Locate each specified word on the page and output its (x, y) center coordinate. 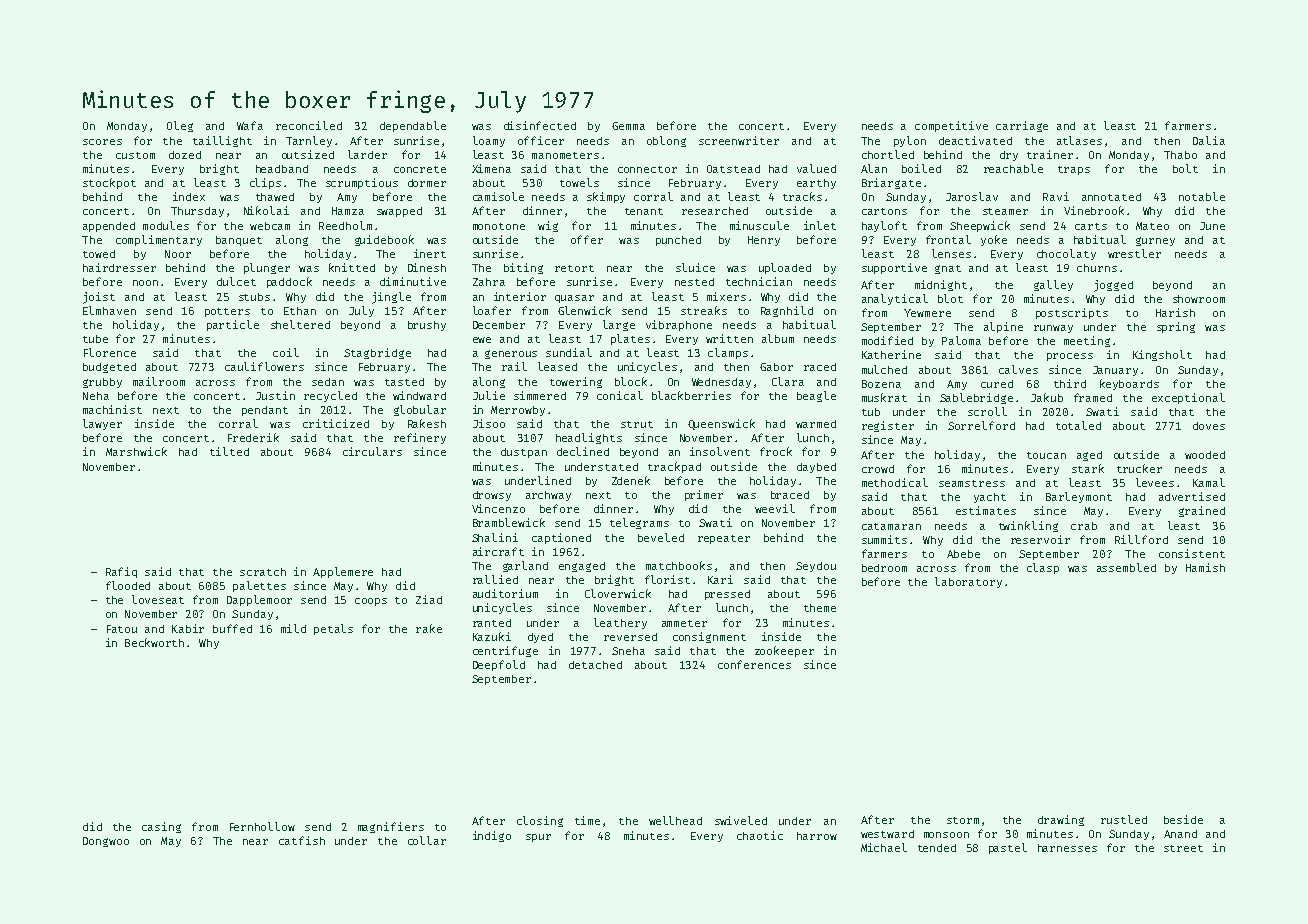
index (189, 196)
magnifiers (391, 827)
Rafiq (121, 572)
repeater (724, 539)
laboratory (968, 582)
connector (647, 169)
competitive (951, 126)
